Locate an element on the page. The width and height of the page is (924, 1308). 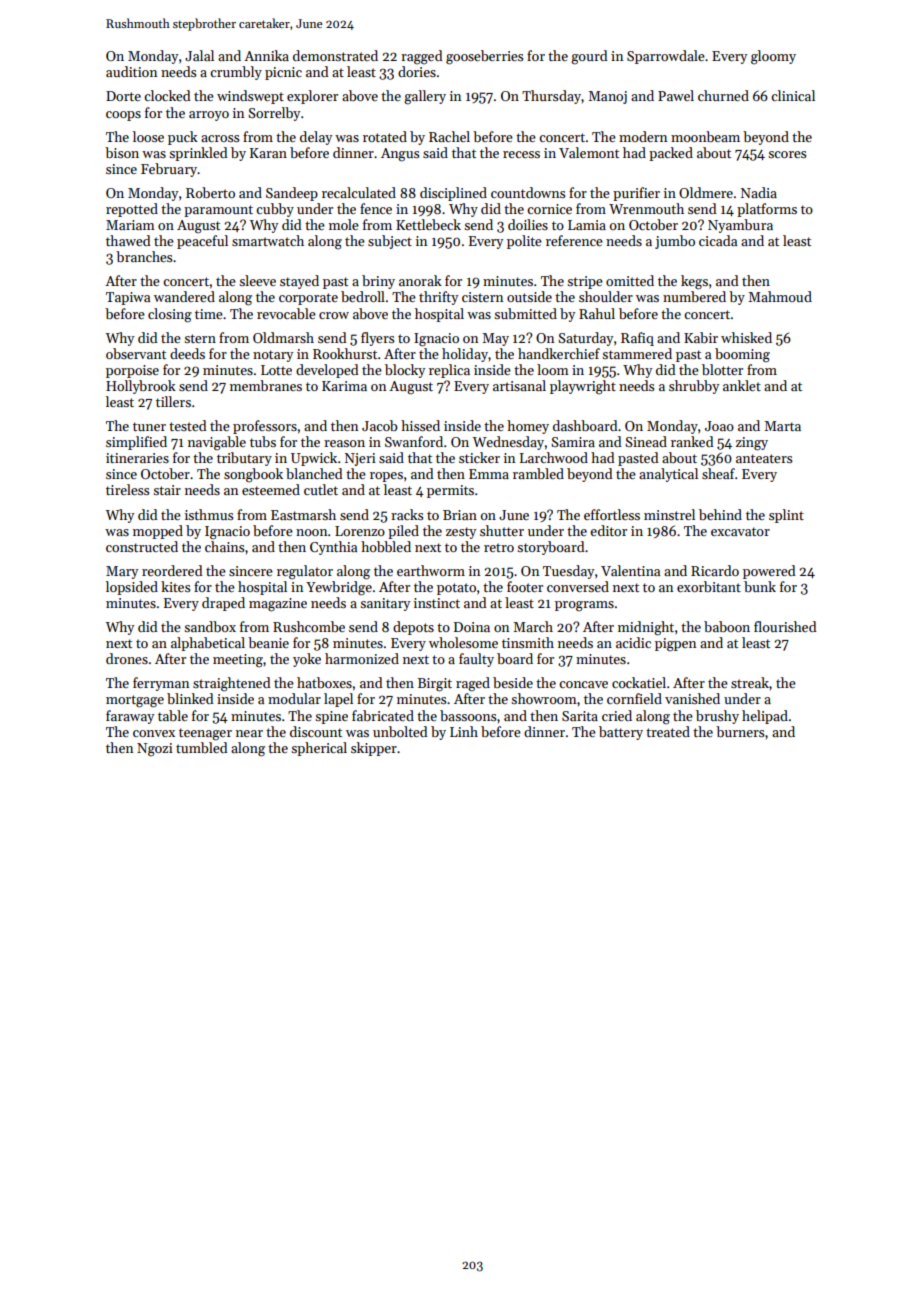
programs is located at coordinates (584, 606).
